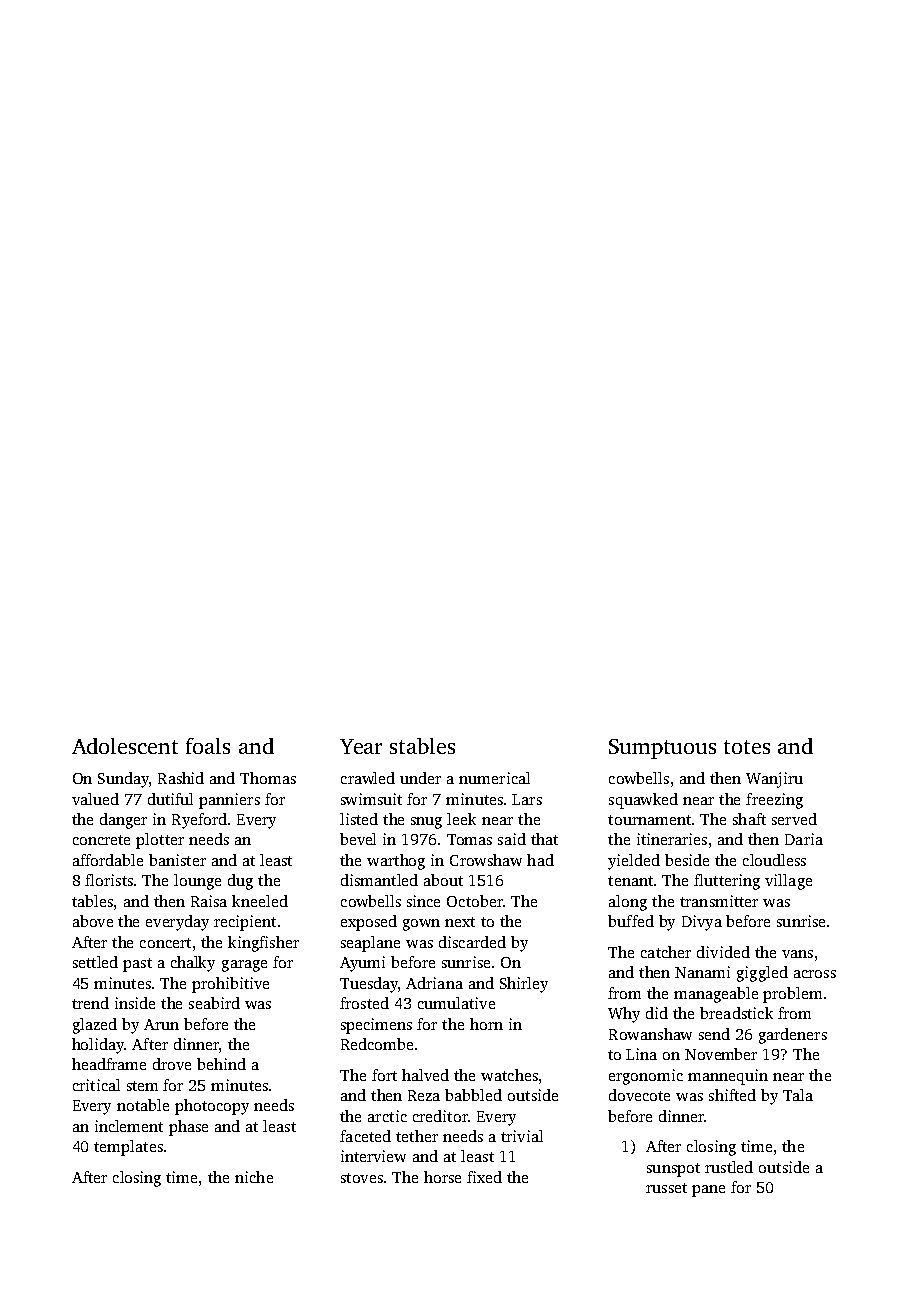  What do you see at coordinates (125, 746) in the screenshot?
I see `Adolescent` at bounding box center [125, 746].
